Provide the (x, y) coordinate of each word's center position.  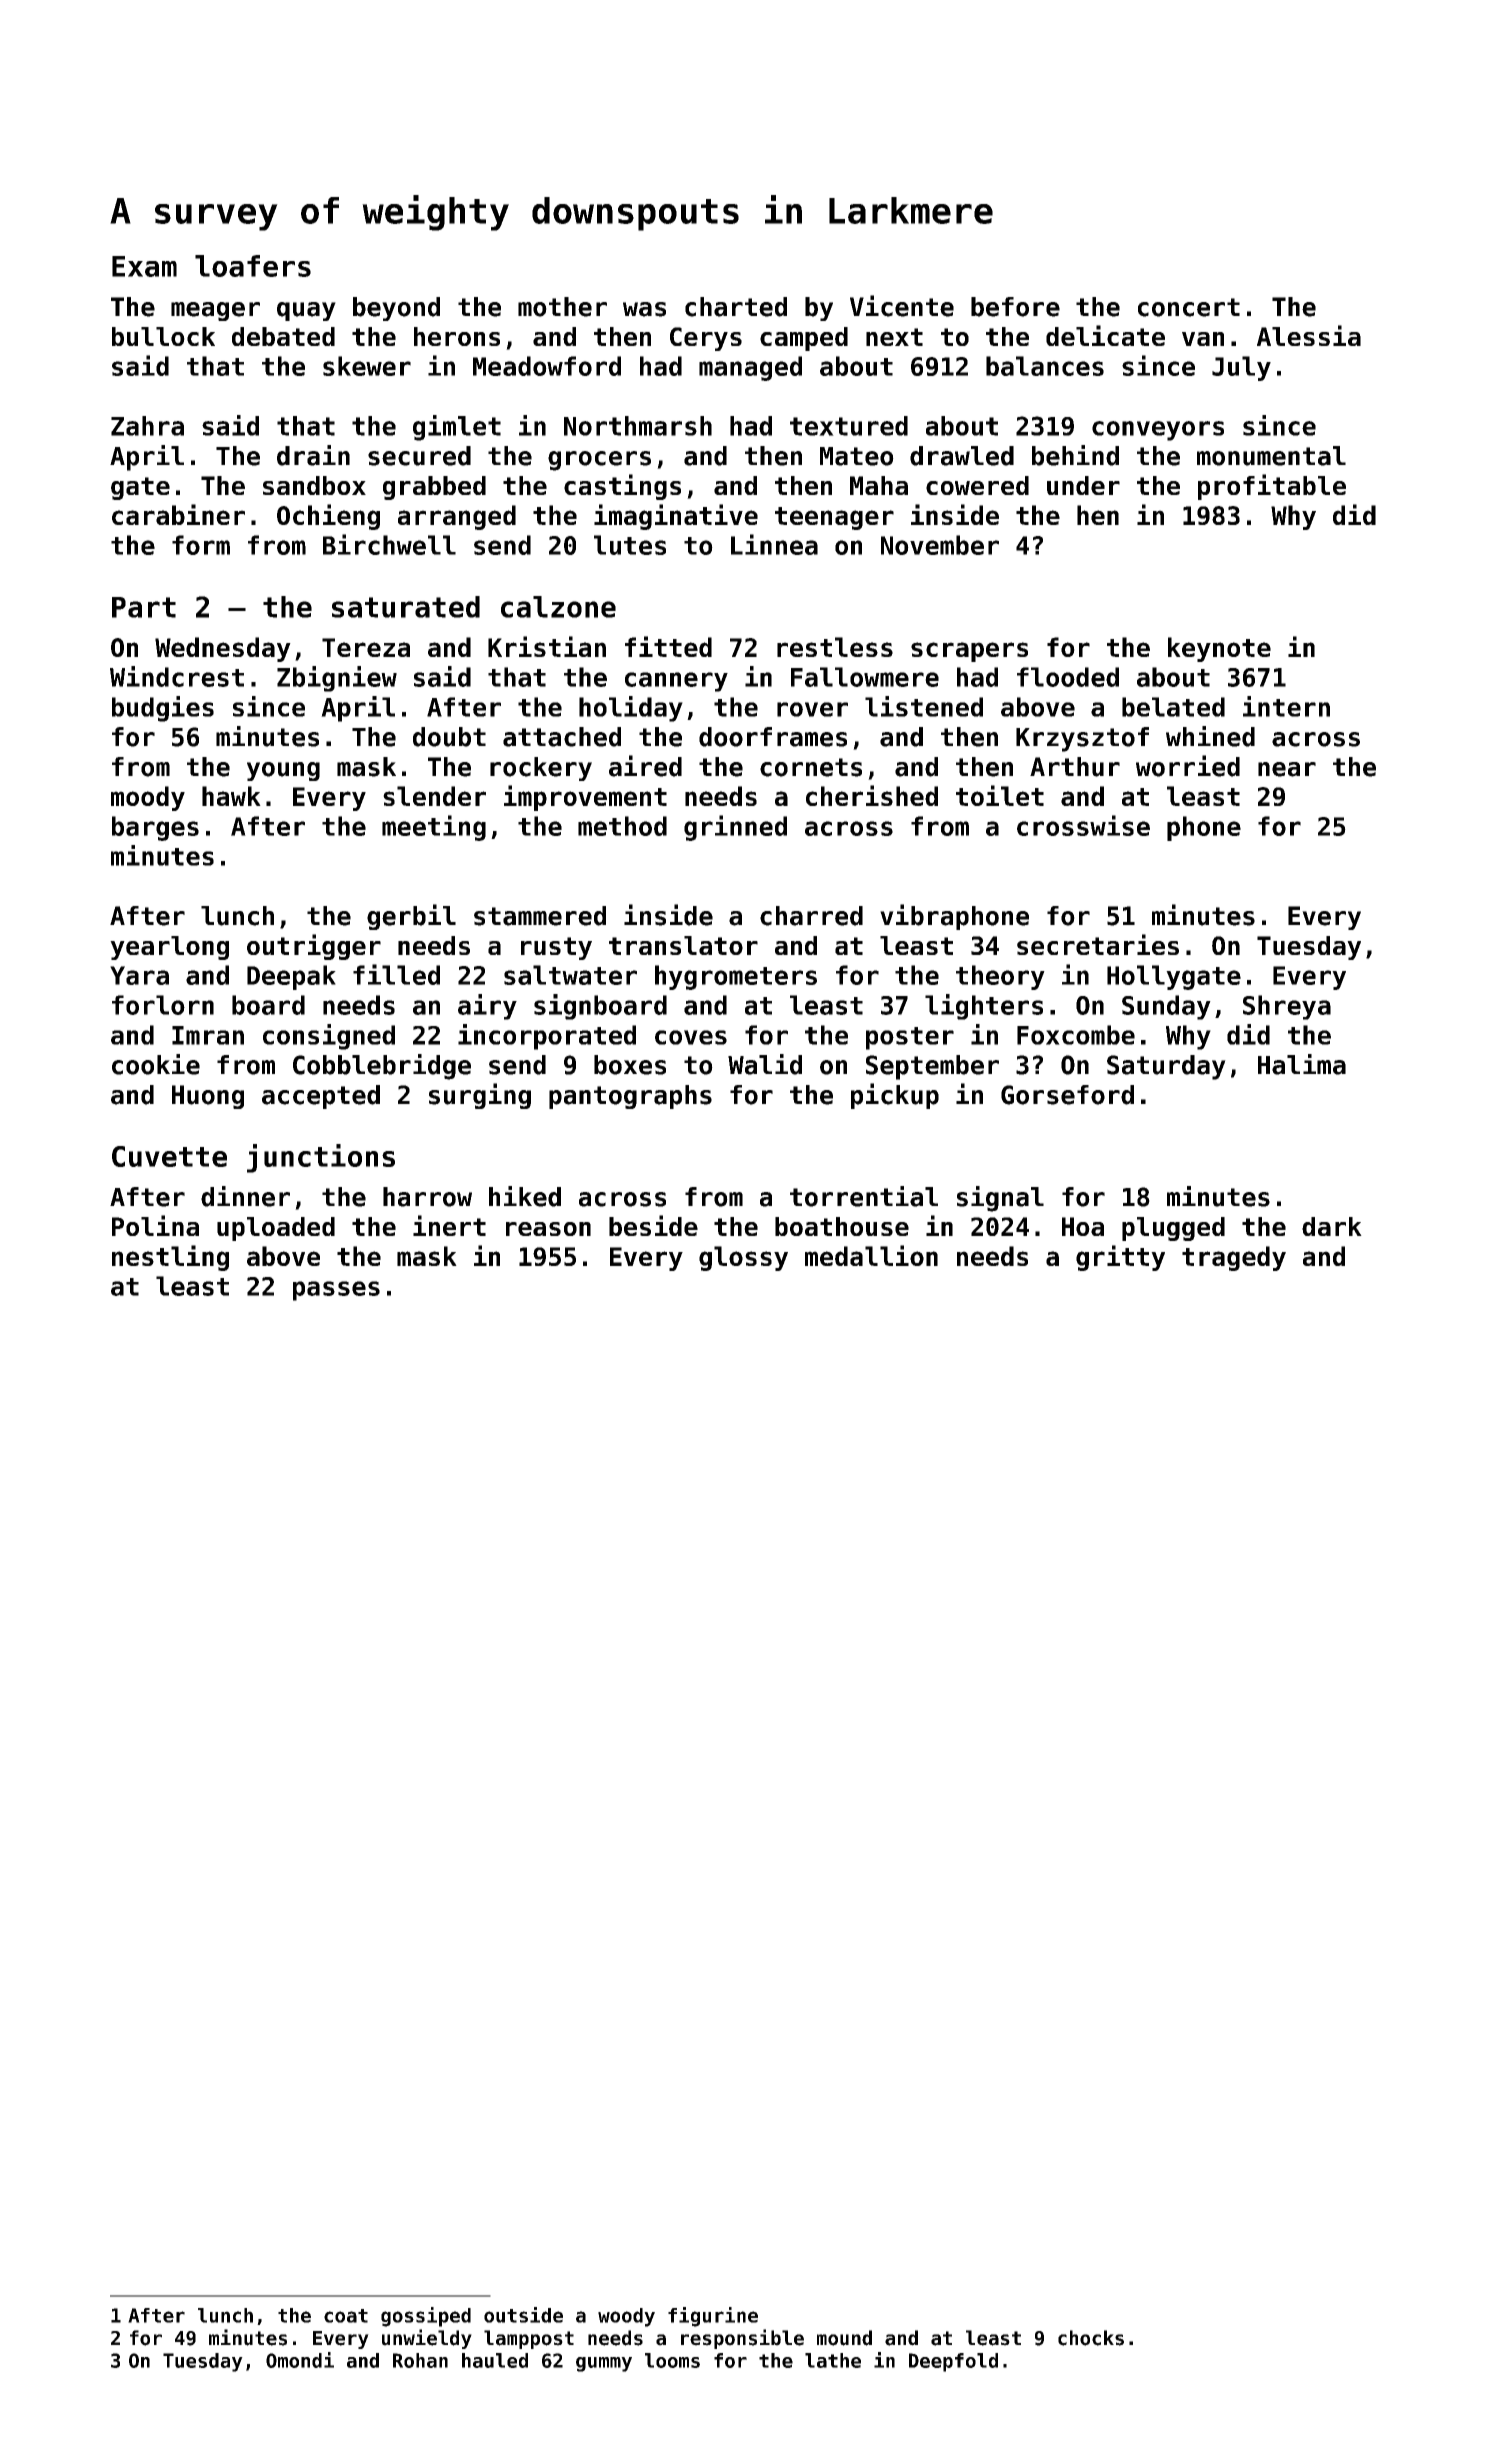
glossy (743, 1258)
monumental (1271, 456)
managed (750, 368)
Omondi (300, 2360)
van (1203, 339)
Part (144, 607)
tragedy (1234, 1258)
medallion (871, 1255)
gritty (1120, 1258)
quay (306, 311)
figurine (713, 2317)
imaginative (676, 517)
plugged (1173, 1229)
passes (336, 1291)
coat (346, 2316)
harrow (427, 1197)
